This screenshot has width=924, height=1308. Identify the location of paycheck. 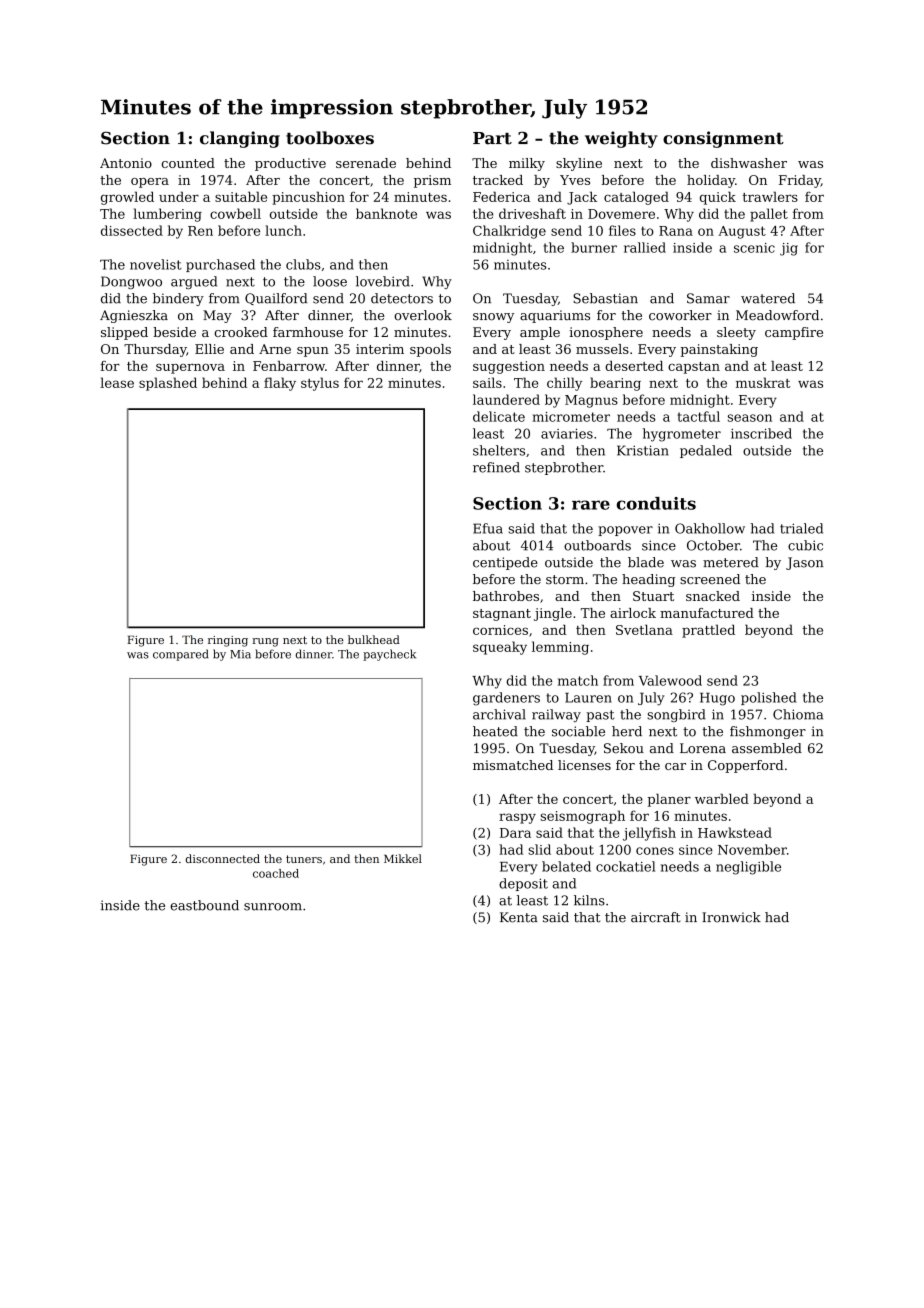
(389, 655).
